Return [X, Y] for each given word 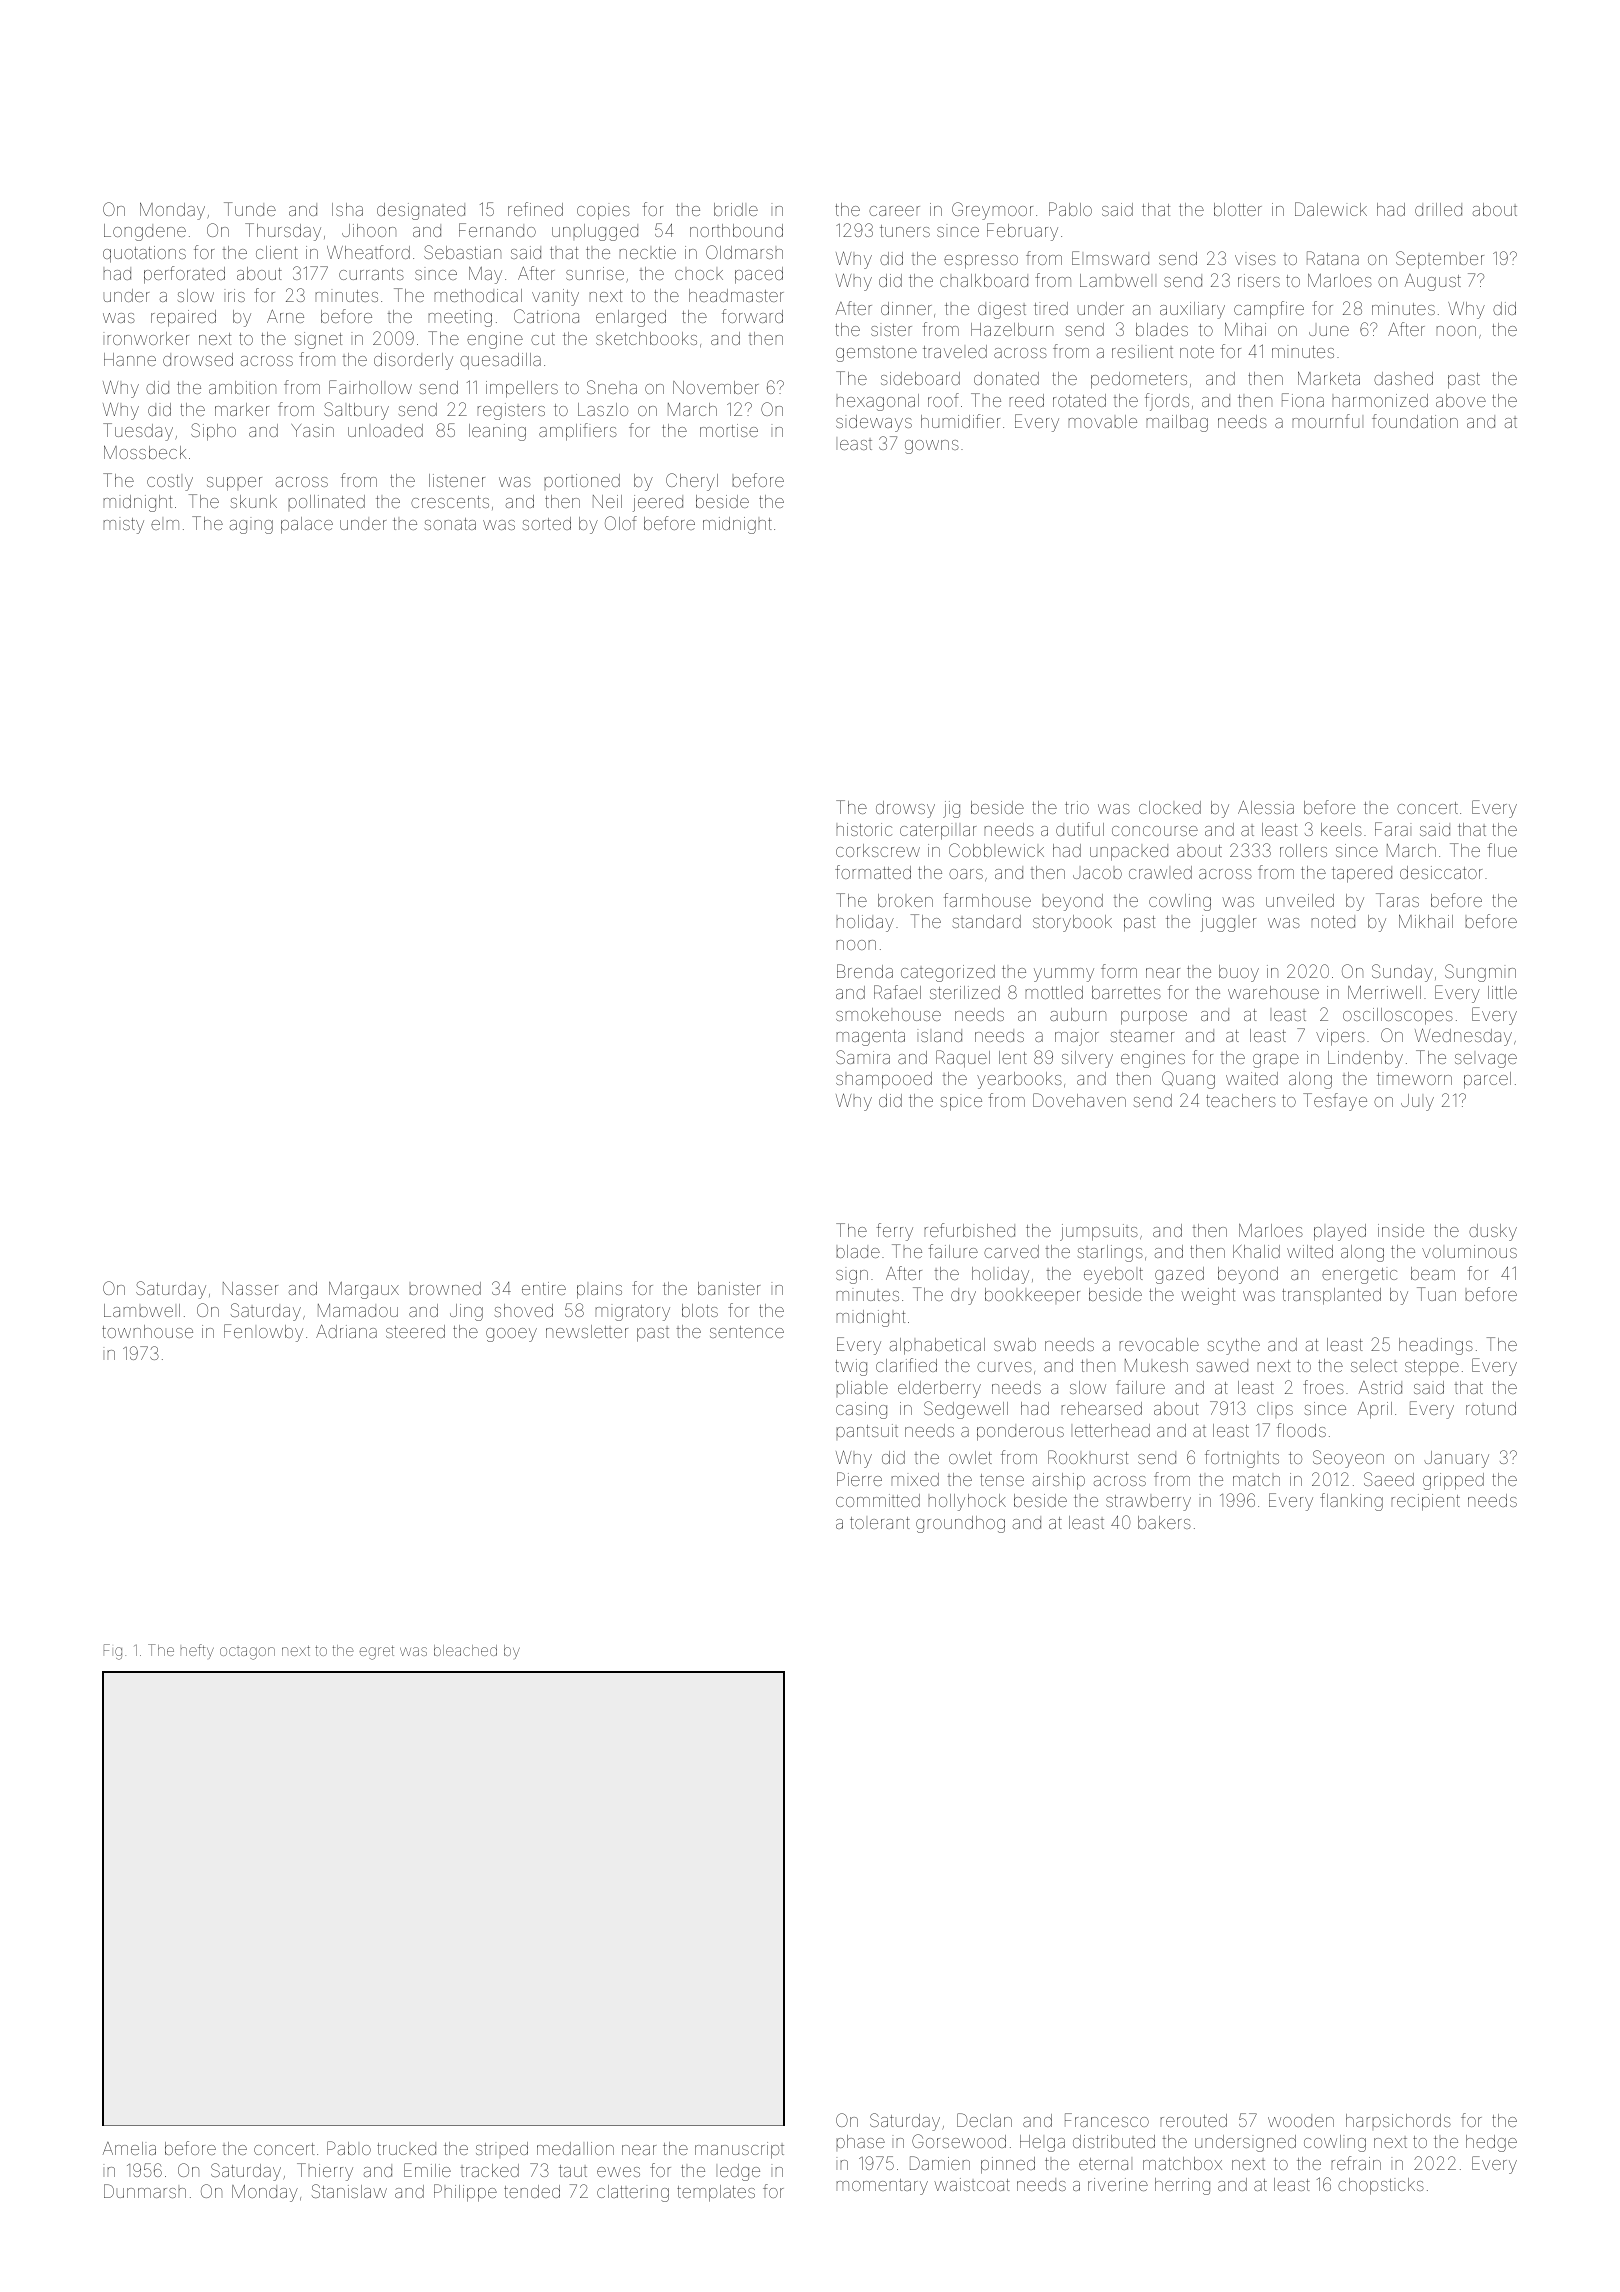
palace [307, 525]
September [1440, 260]
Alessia [1266, 807]
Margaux [364, 1290]
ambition [242, 387]
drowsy [905, 809]
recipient [1426, 1502]
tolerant [880, 1523]
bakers [1164, 1522]
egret [377, 1653]
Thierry [325, 2172]
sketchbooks [646, 338]
